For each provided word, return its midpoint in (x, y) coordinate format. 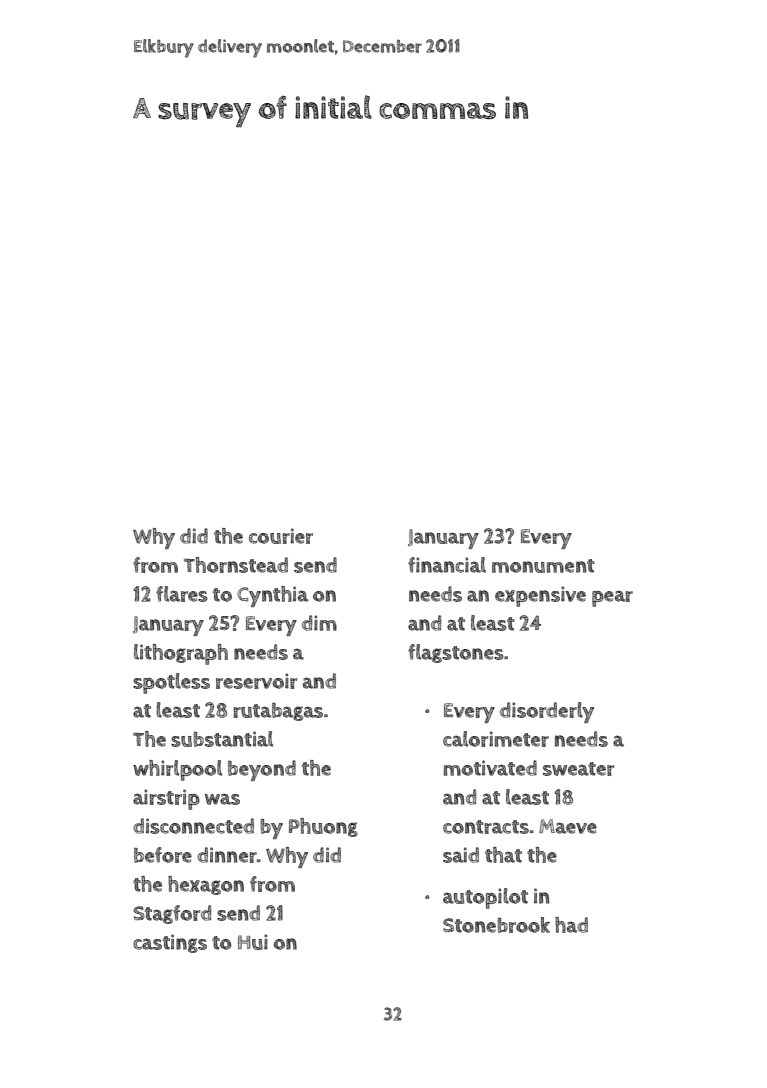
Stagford (172, 914)
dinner (227, 855)
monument (543, 566)
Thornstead (236, 565)
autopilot (485, 898)
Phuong (323, 827)
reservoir (256, 681)
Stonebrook (496, 925)
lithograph (181, 654)
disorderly (547, 712)
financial (447, 565)
